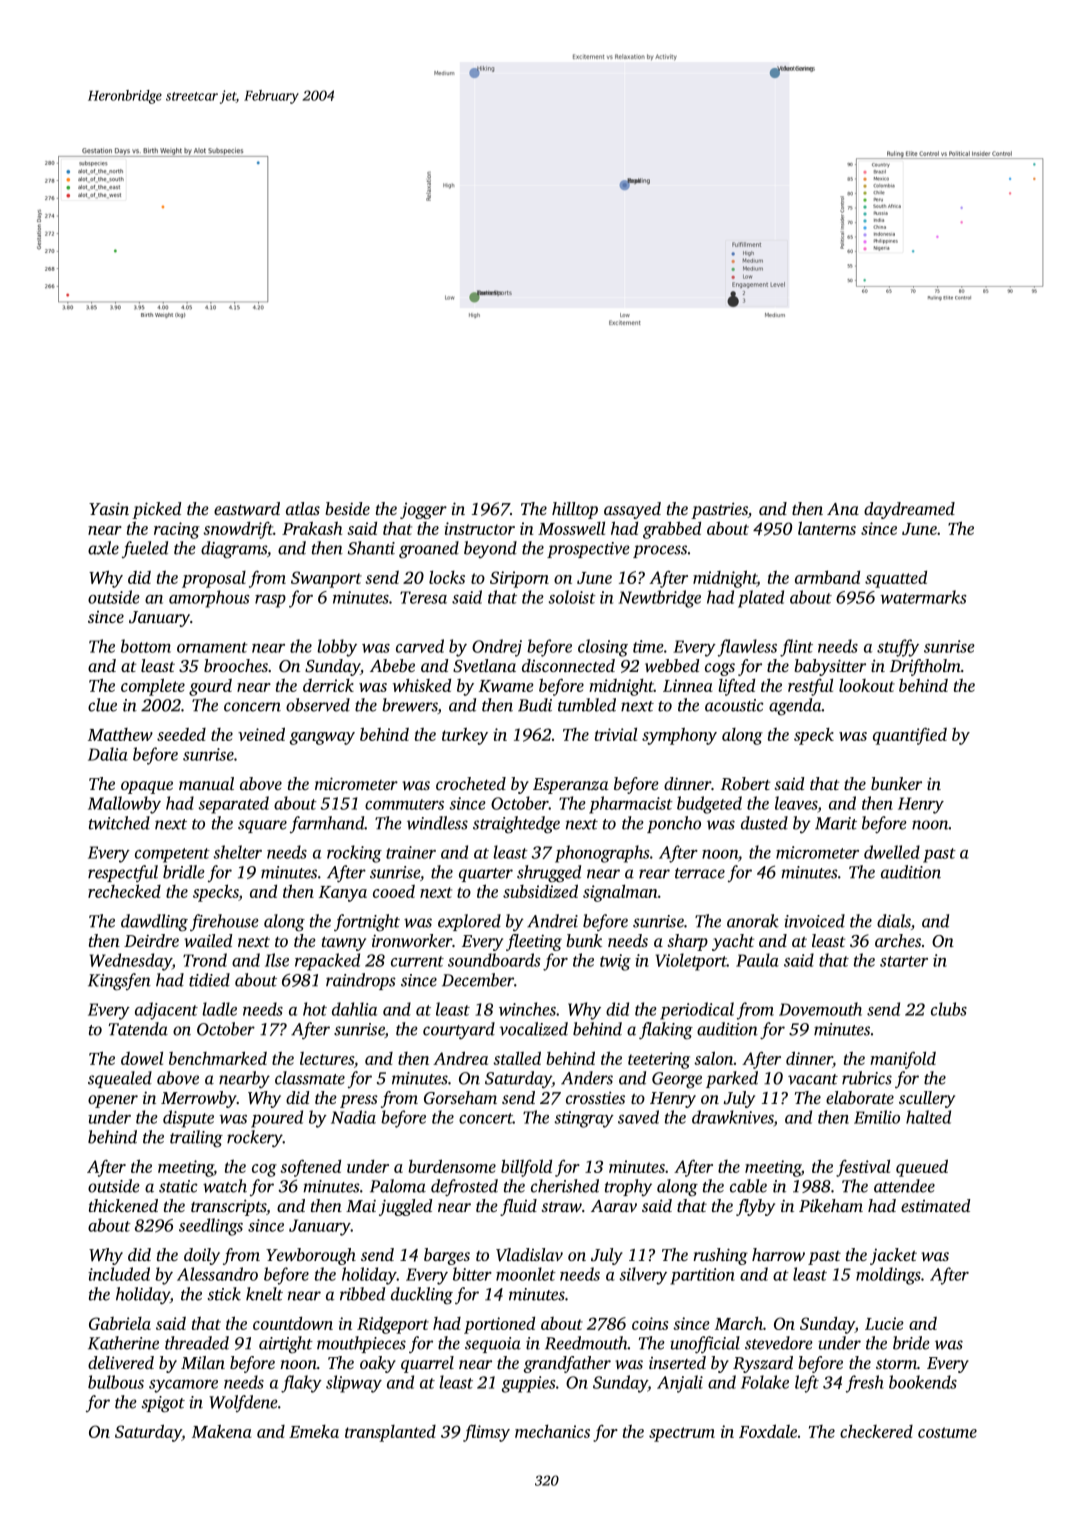 The width and height of the page is (1069, 1519). Describe the element at coordinates (163, 1404) in the page. I see `spigot` at that location.
